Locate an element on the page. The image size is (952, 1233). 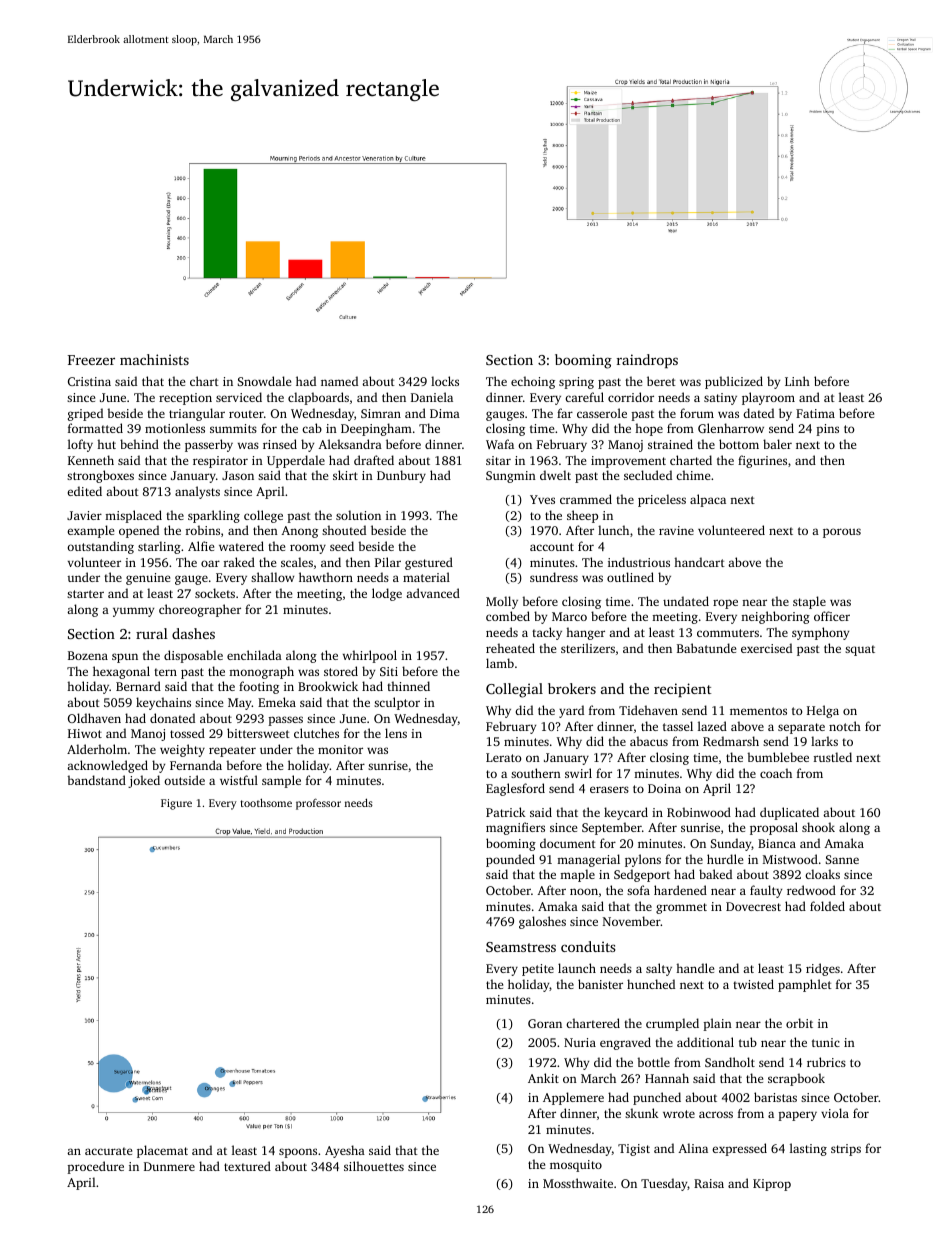
Doina is located at coordinates (664, 788).
